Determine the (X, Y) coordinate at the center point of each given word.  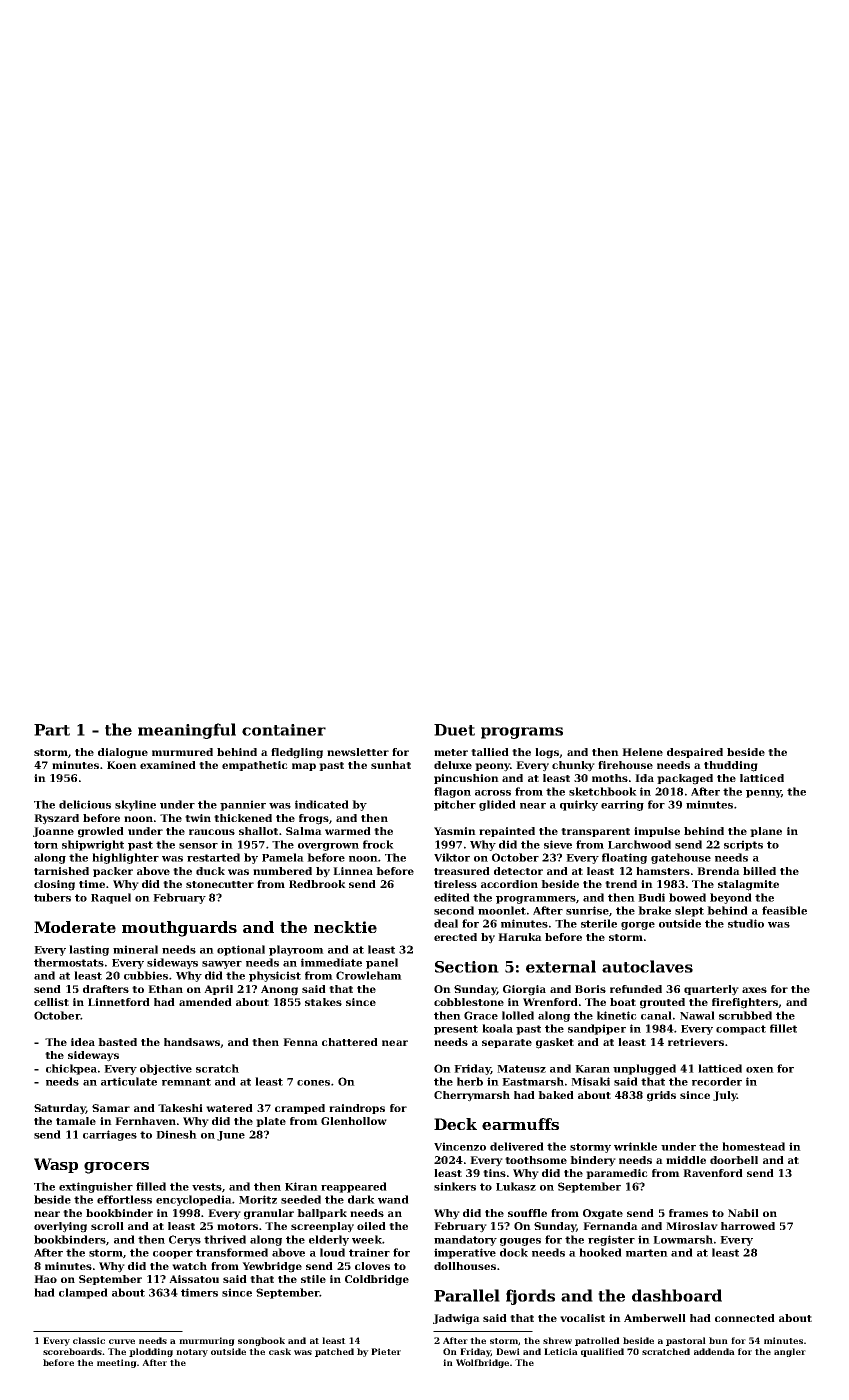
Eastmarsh (533, 1081)
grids (661, 1096)
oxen (760, 1070)
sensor (198, 846)
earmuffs (520, 1124)
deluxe (453, 765)
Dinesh (176, 1134)
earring (622, 805)
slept (689, 911)
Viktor (452, 857)
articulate (129, 1081)
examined (168, 765)
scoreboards (73, 1351)
